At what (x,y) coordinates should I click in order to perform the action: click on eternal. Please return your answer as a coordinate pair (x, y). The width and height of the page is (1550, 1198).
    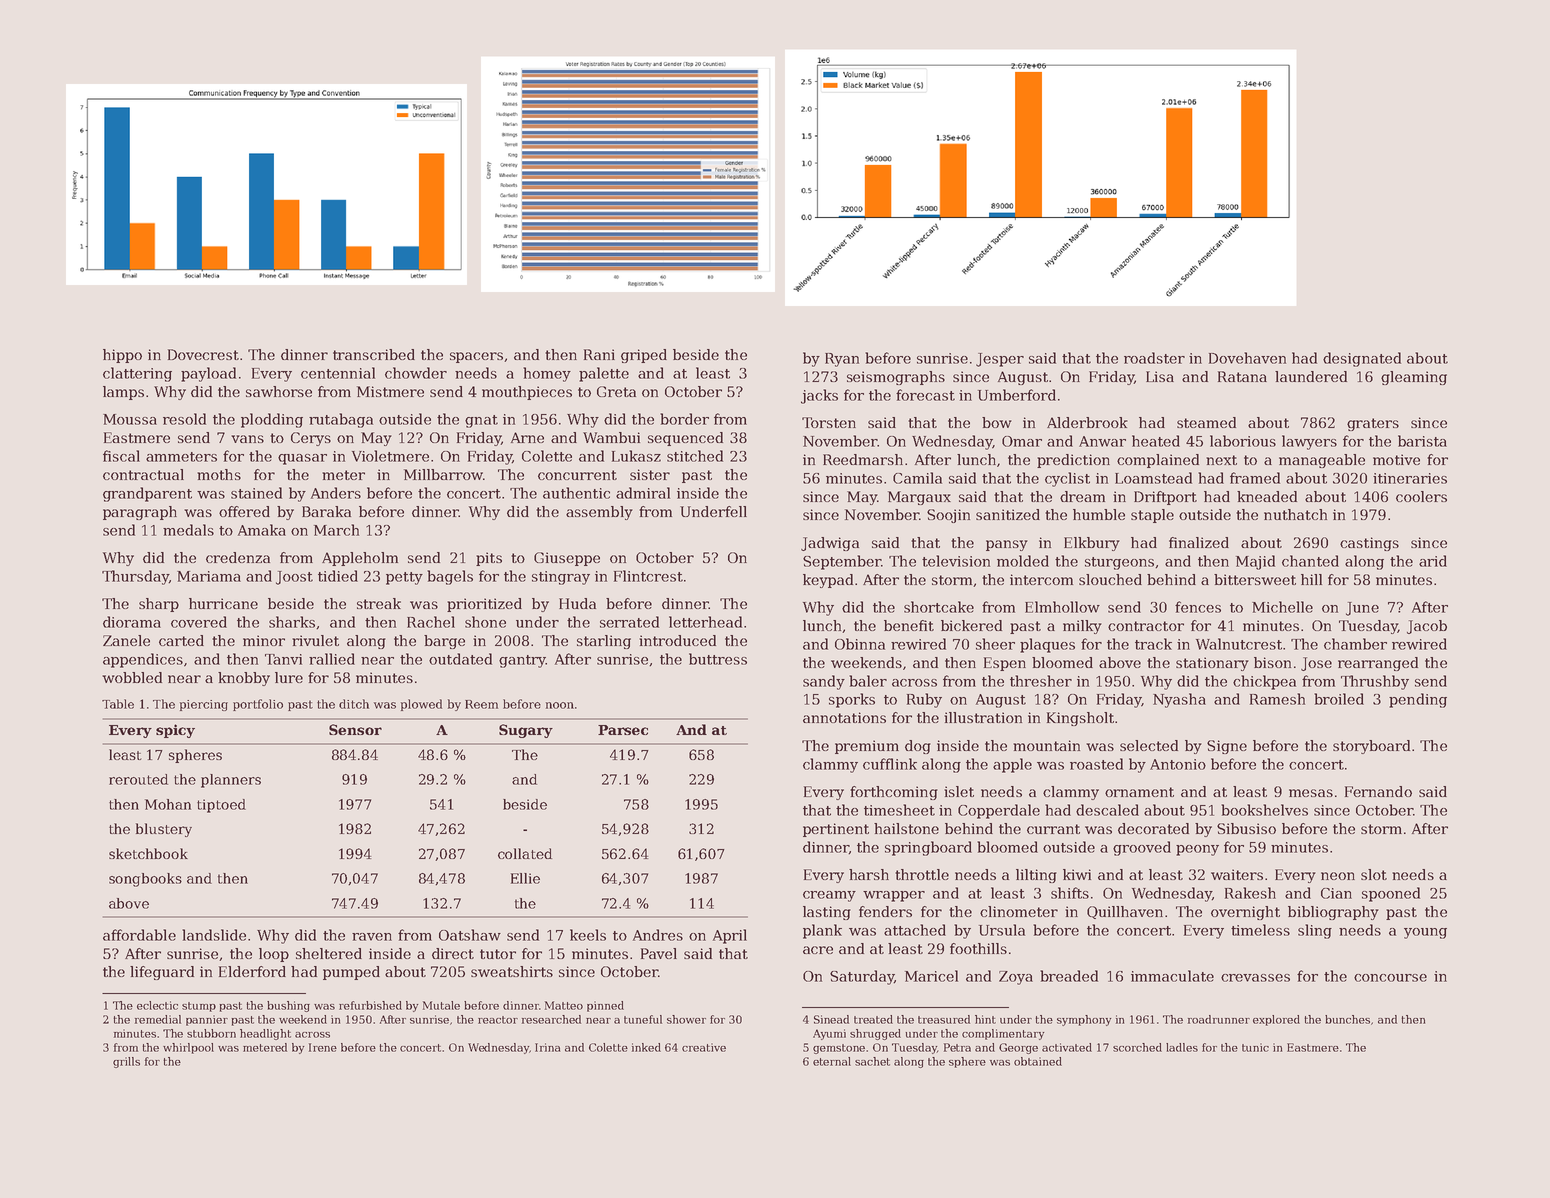
    Looking at the image, I should click on (832, 1061).
